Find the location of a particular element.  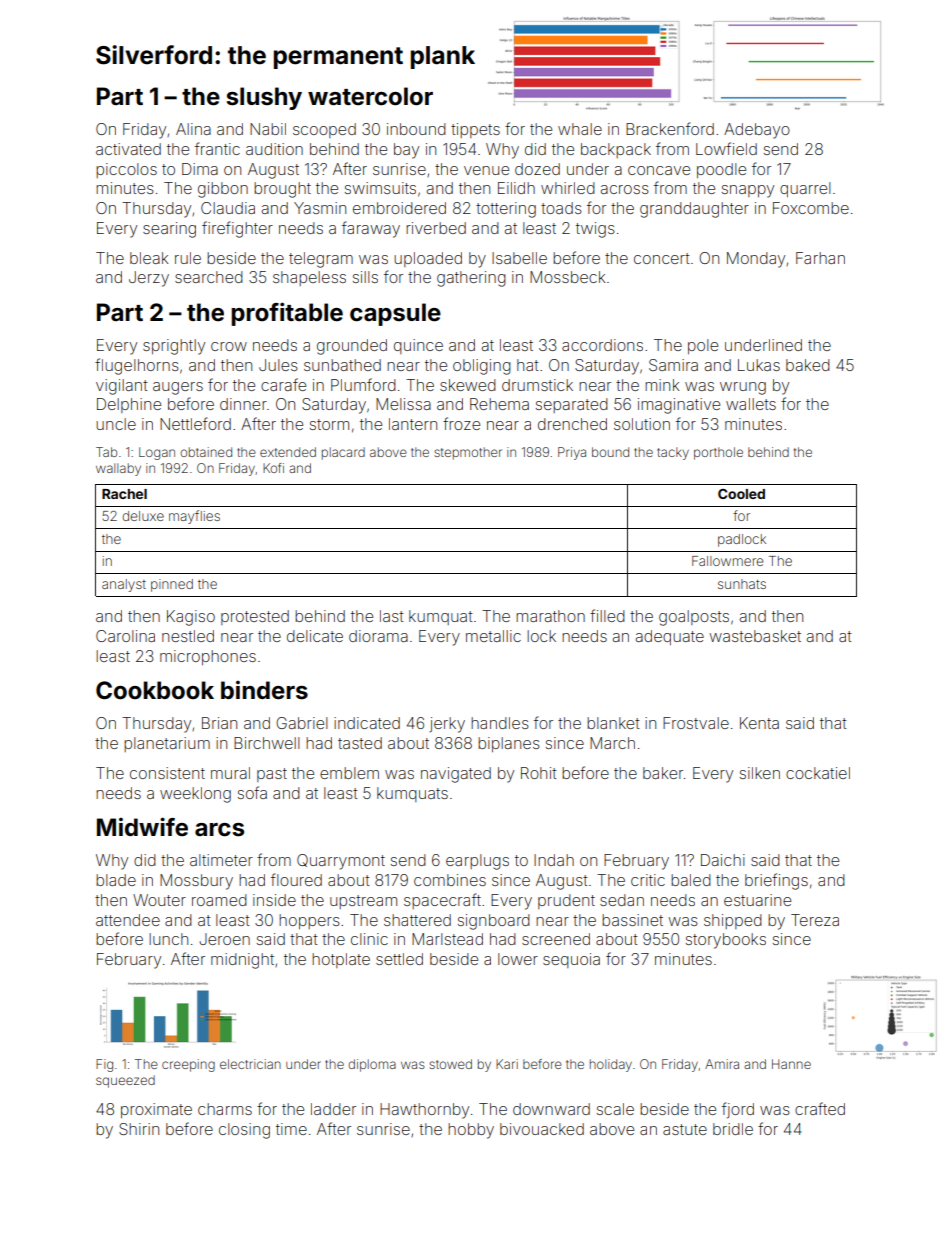

creeping is located at coordinates (188, 1065).
